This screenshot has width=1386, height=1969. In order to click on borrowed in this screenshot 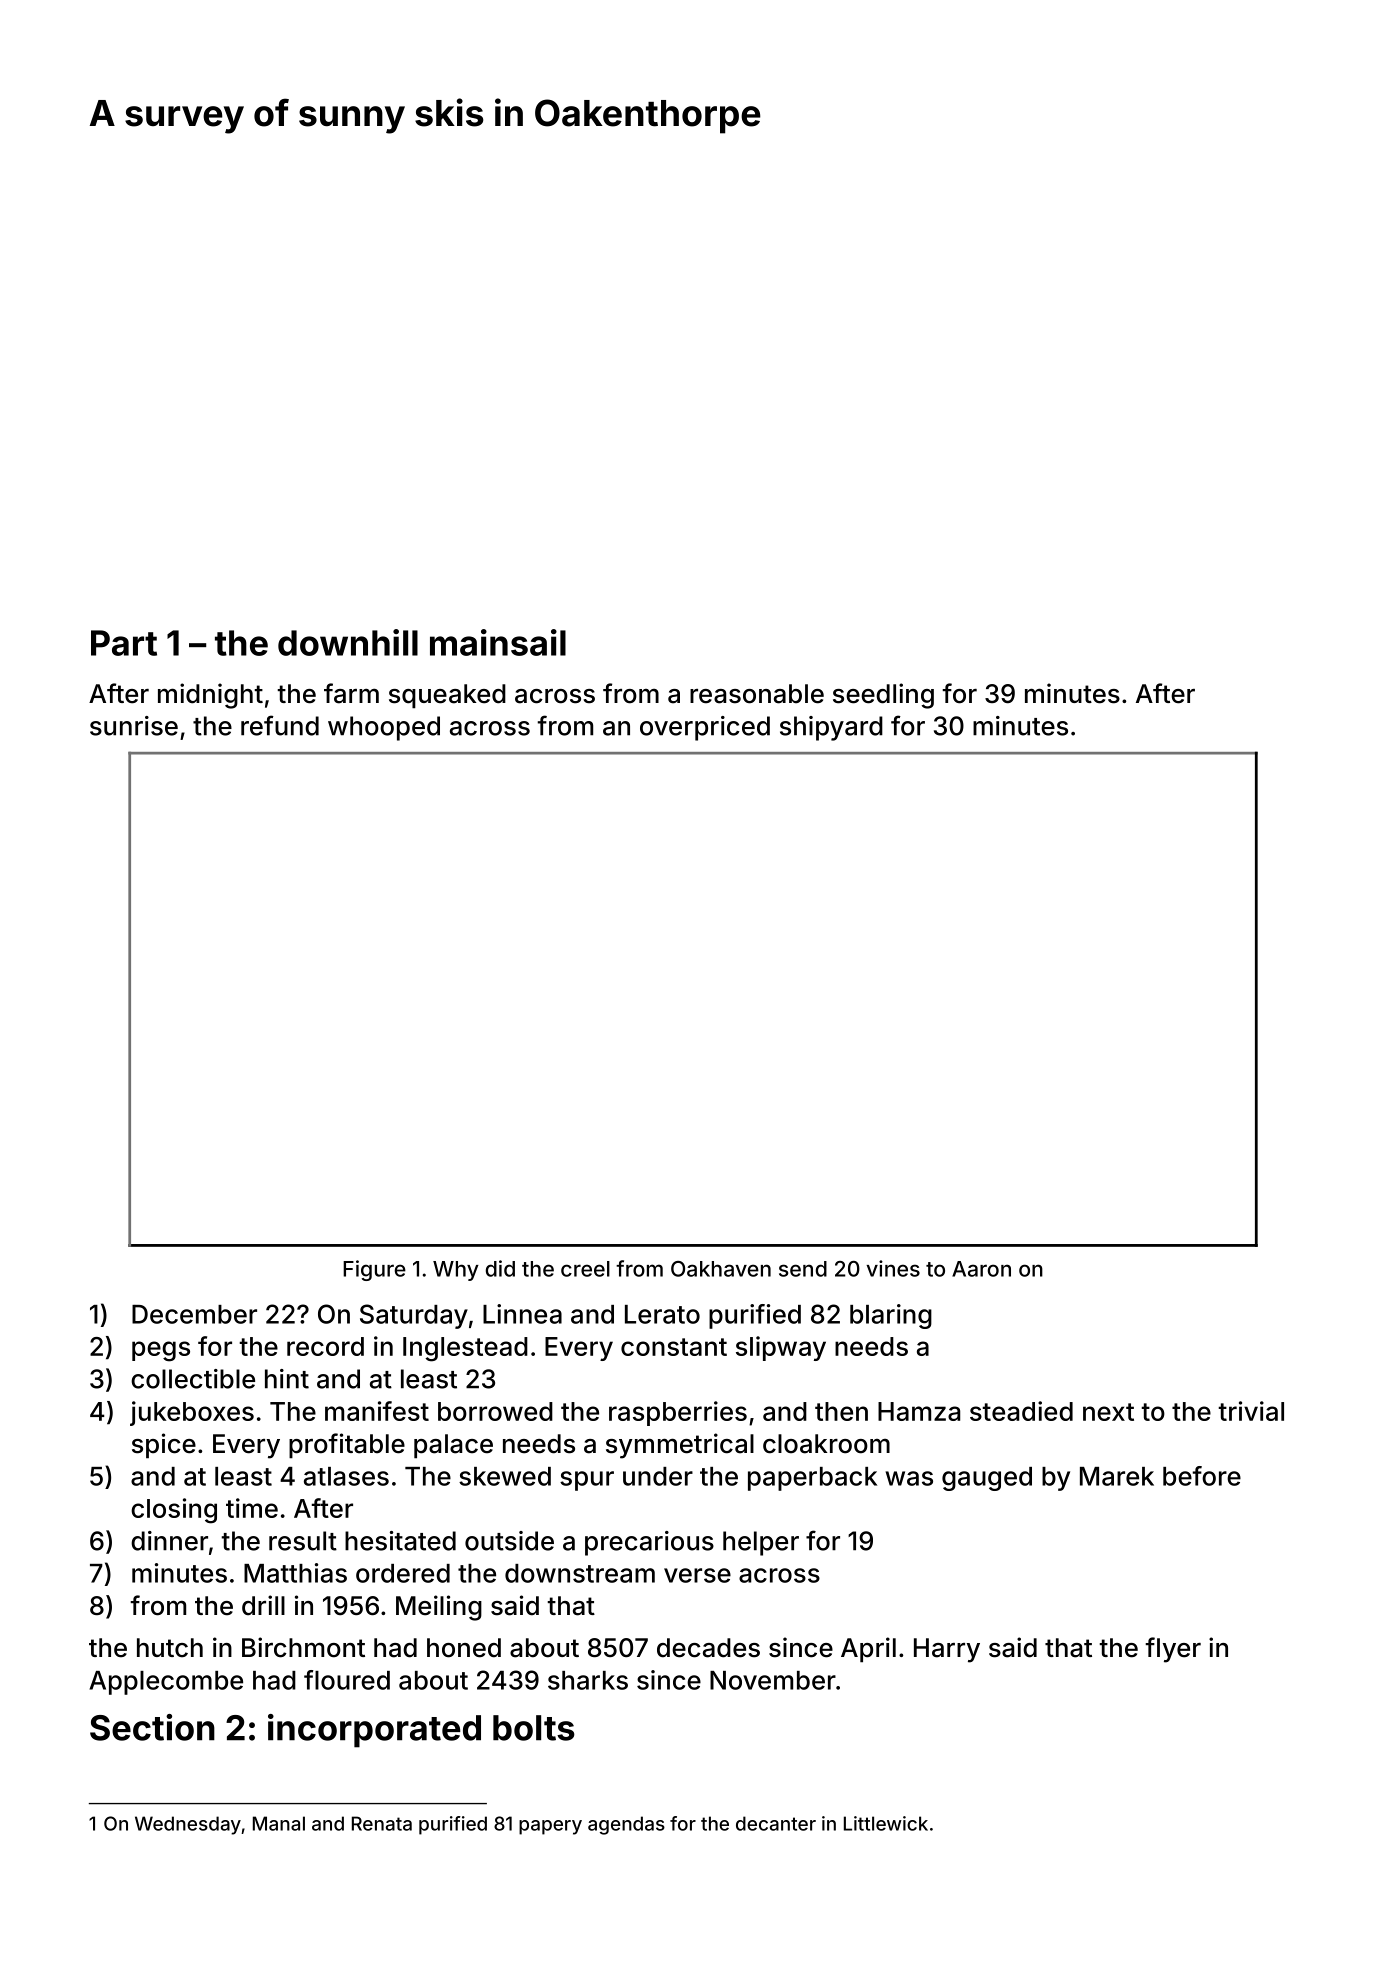, I will do `click(495, 1411)`.
